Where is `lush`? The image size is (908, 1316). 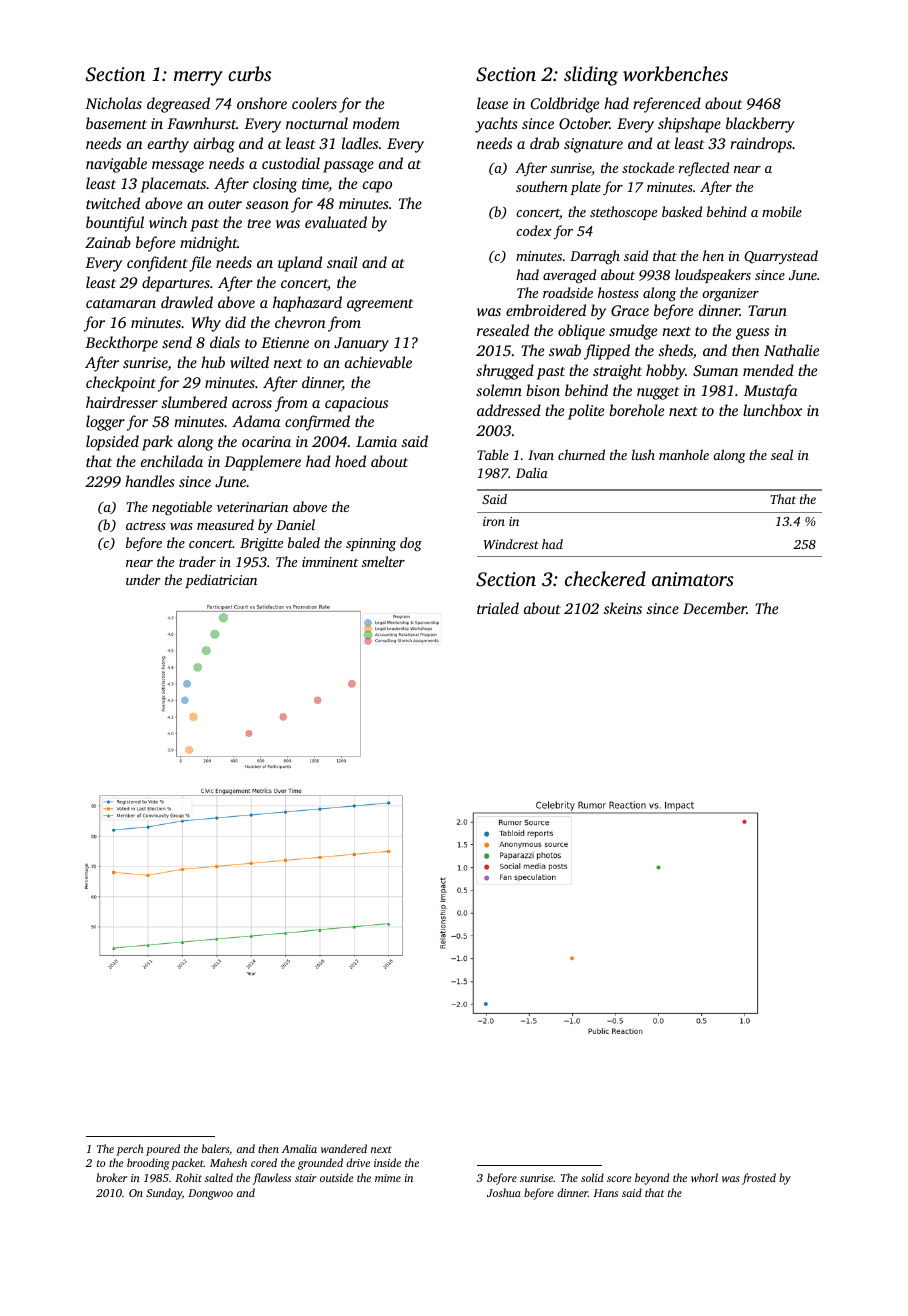
lush is located at coordinates (643, 454).
